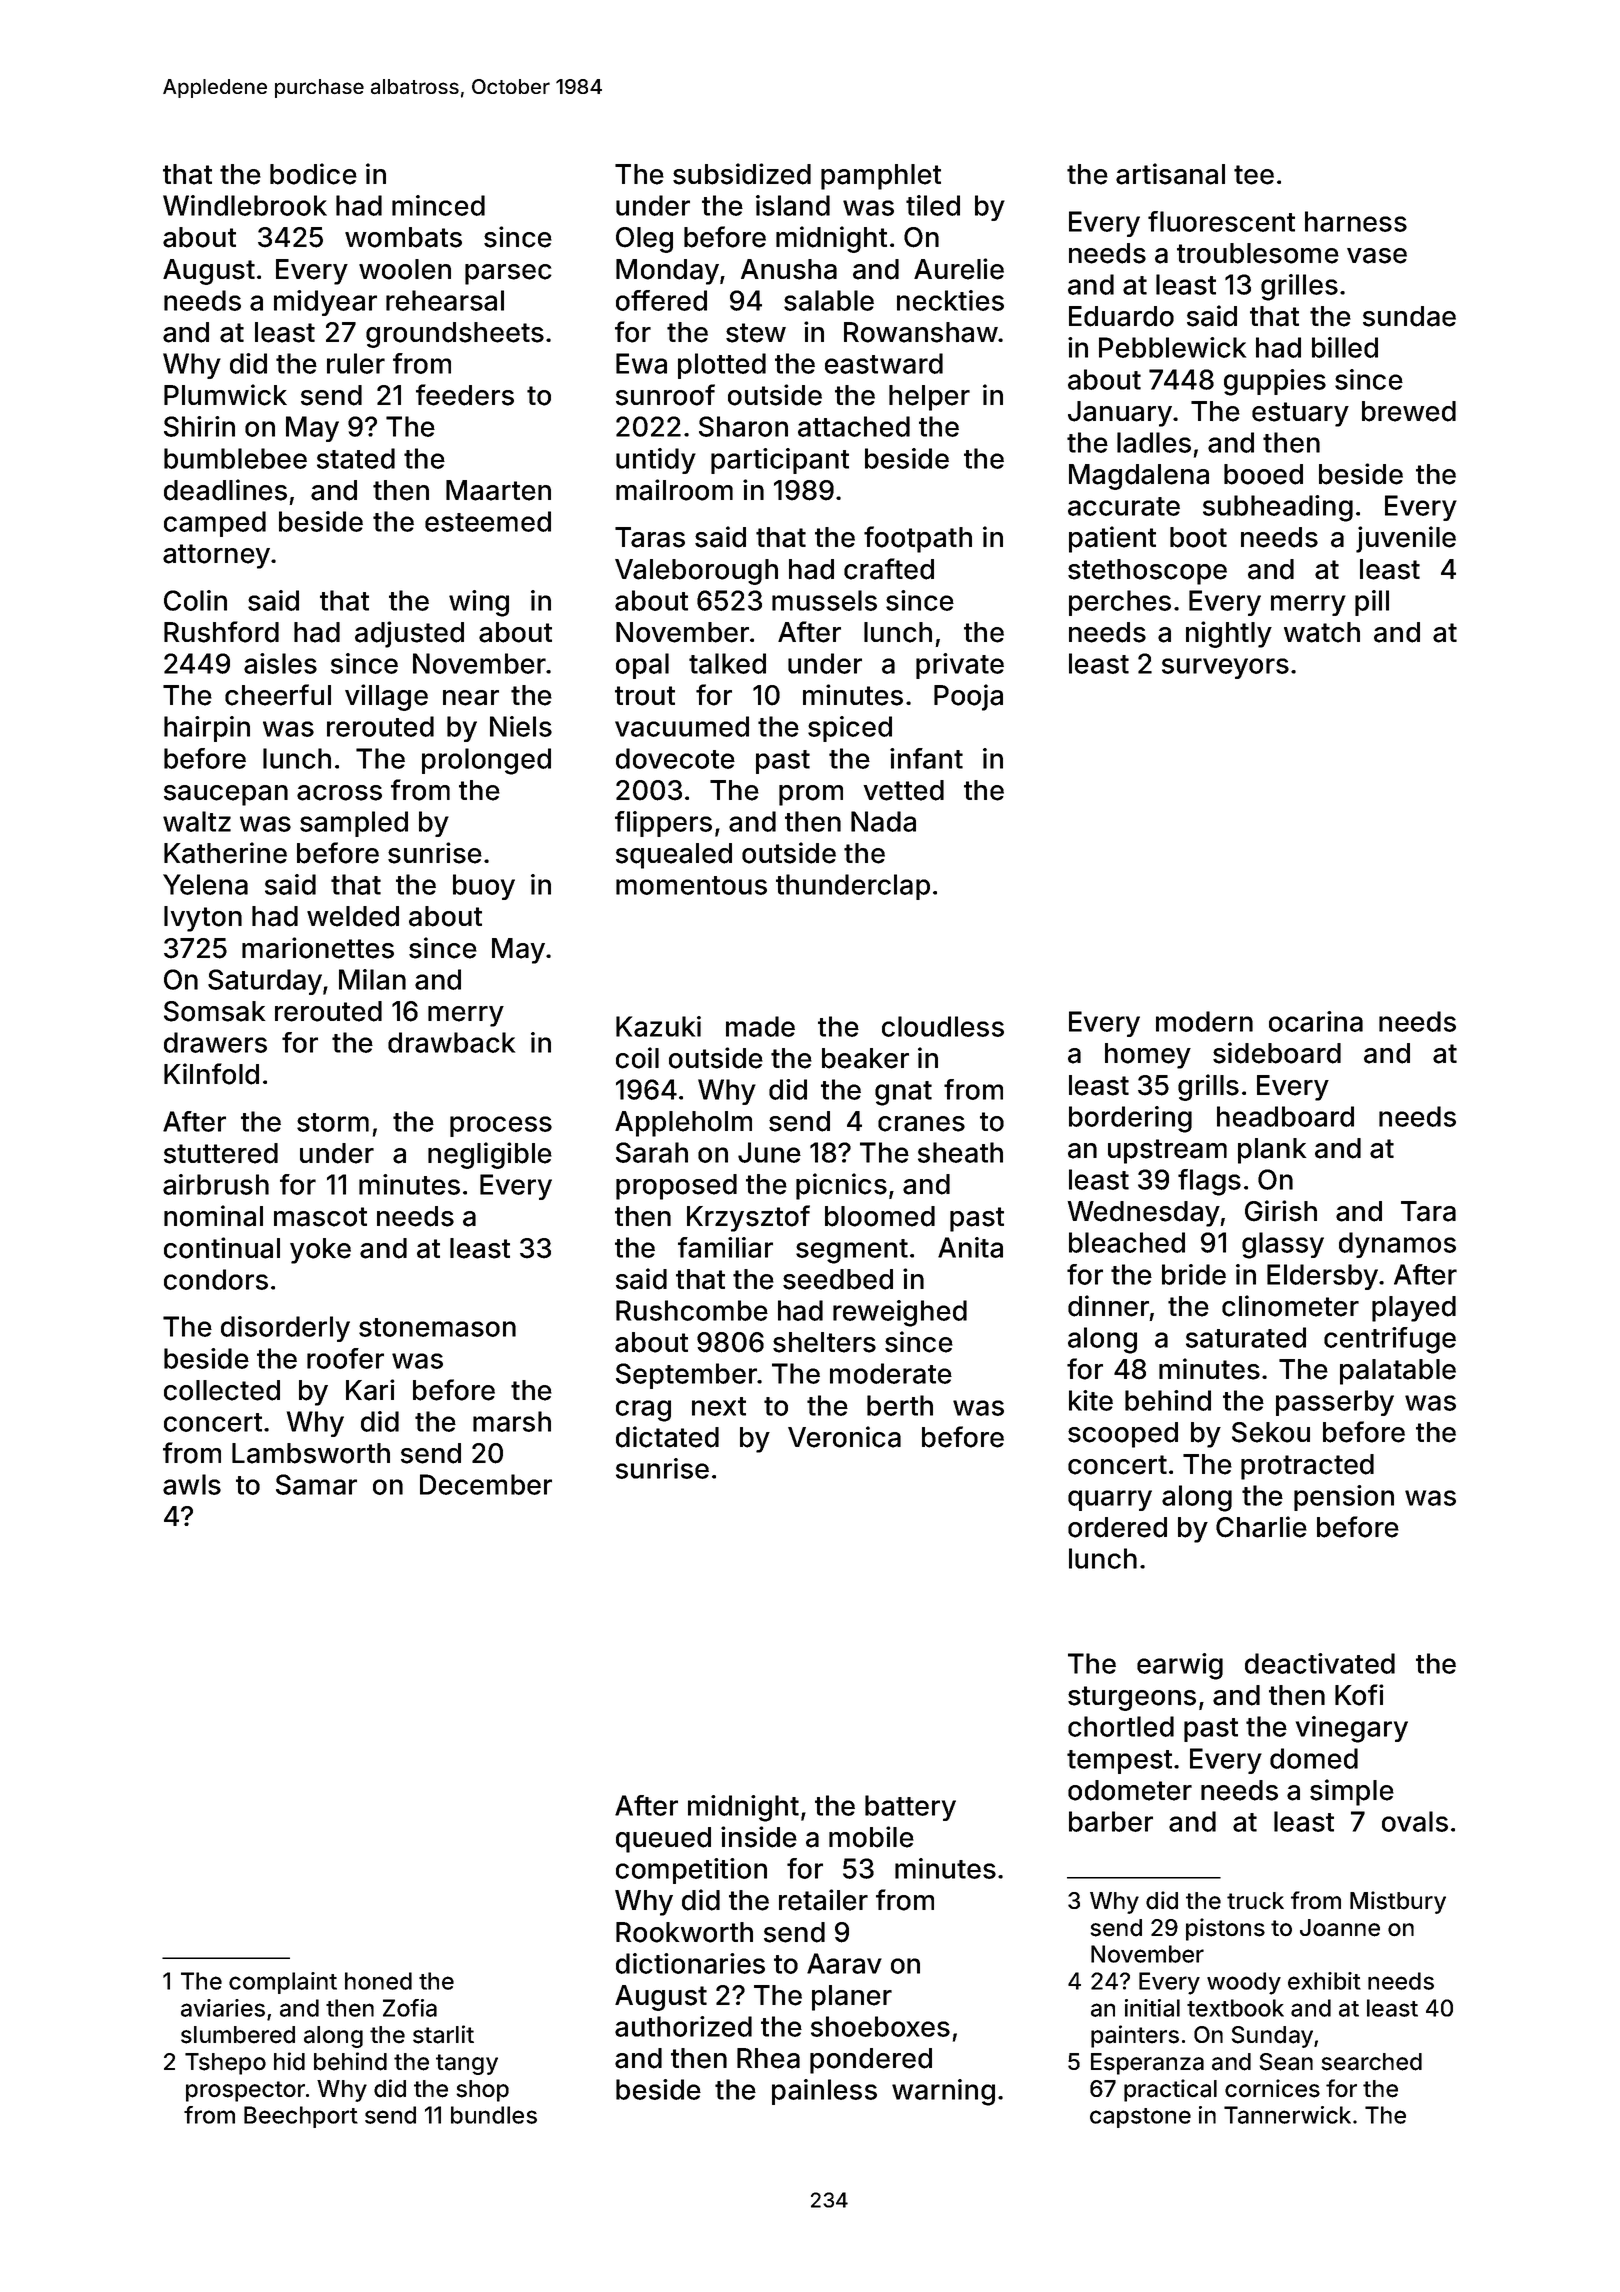  I want to click on surveyors, so click(1225, 668).
